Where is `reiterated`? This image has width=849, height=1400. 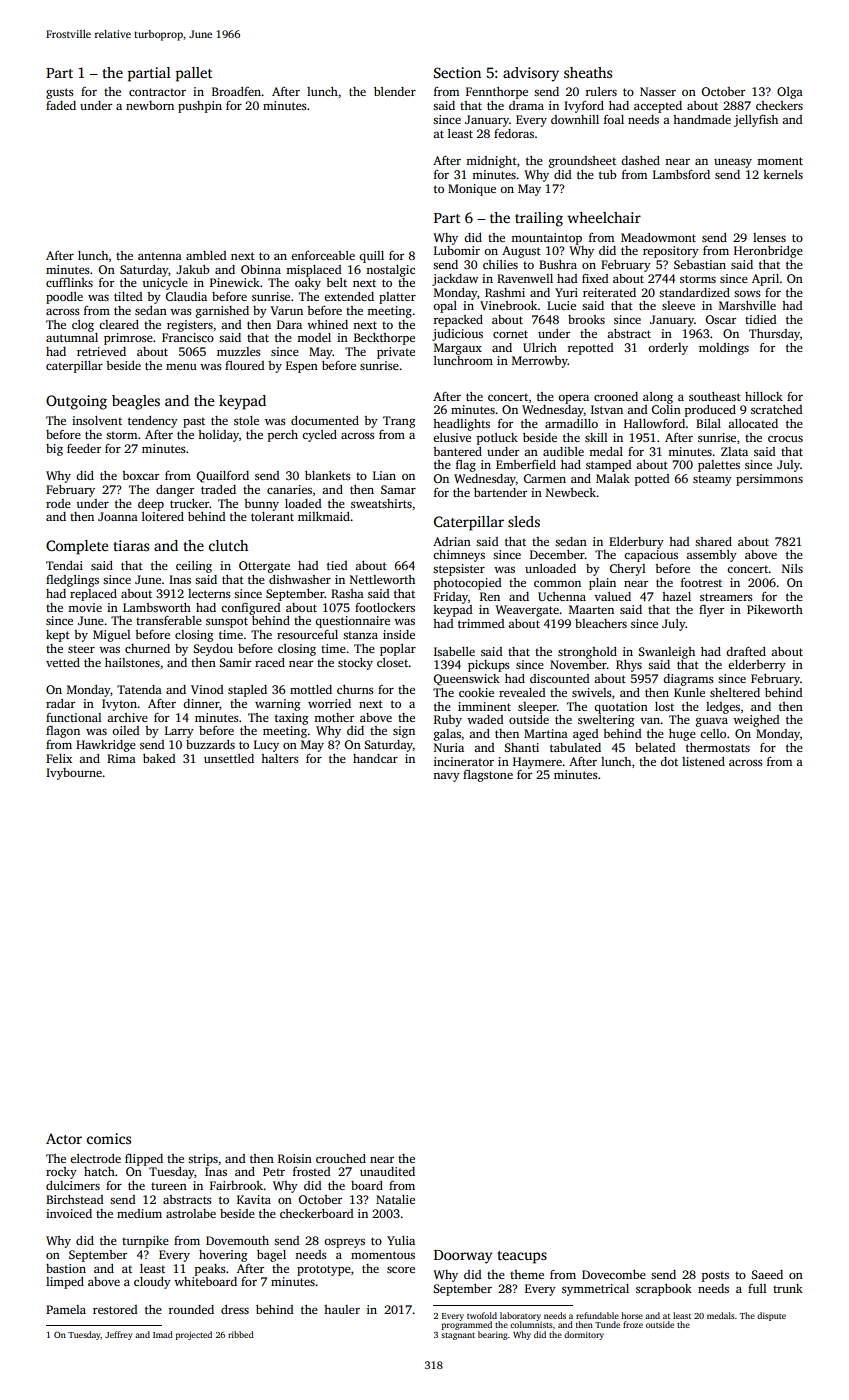
reiterated is located at coordinates (609, 292).
